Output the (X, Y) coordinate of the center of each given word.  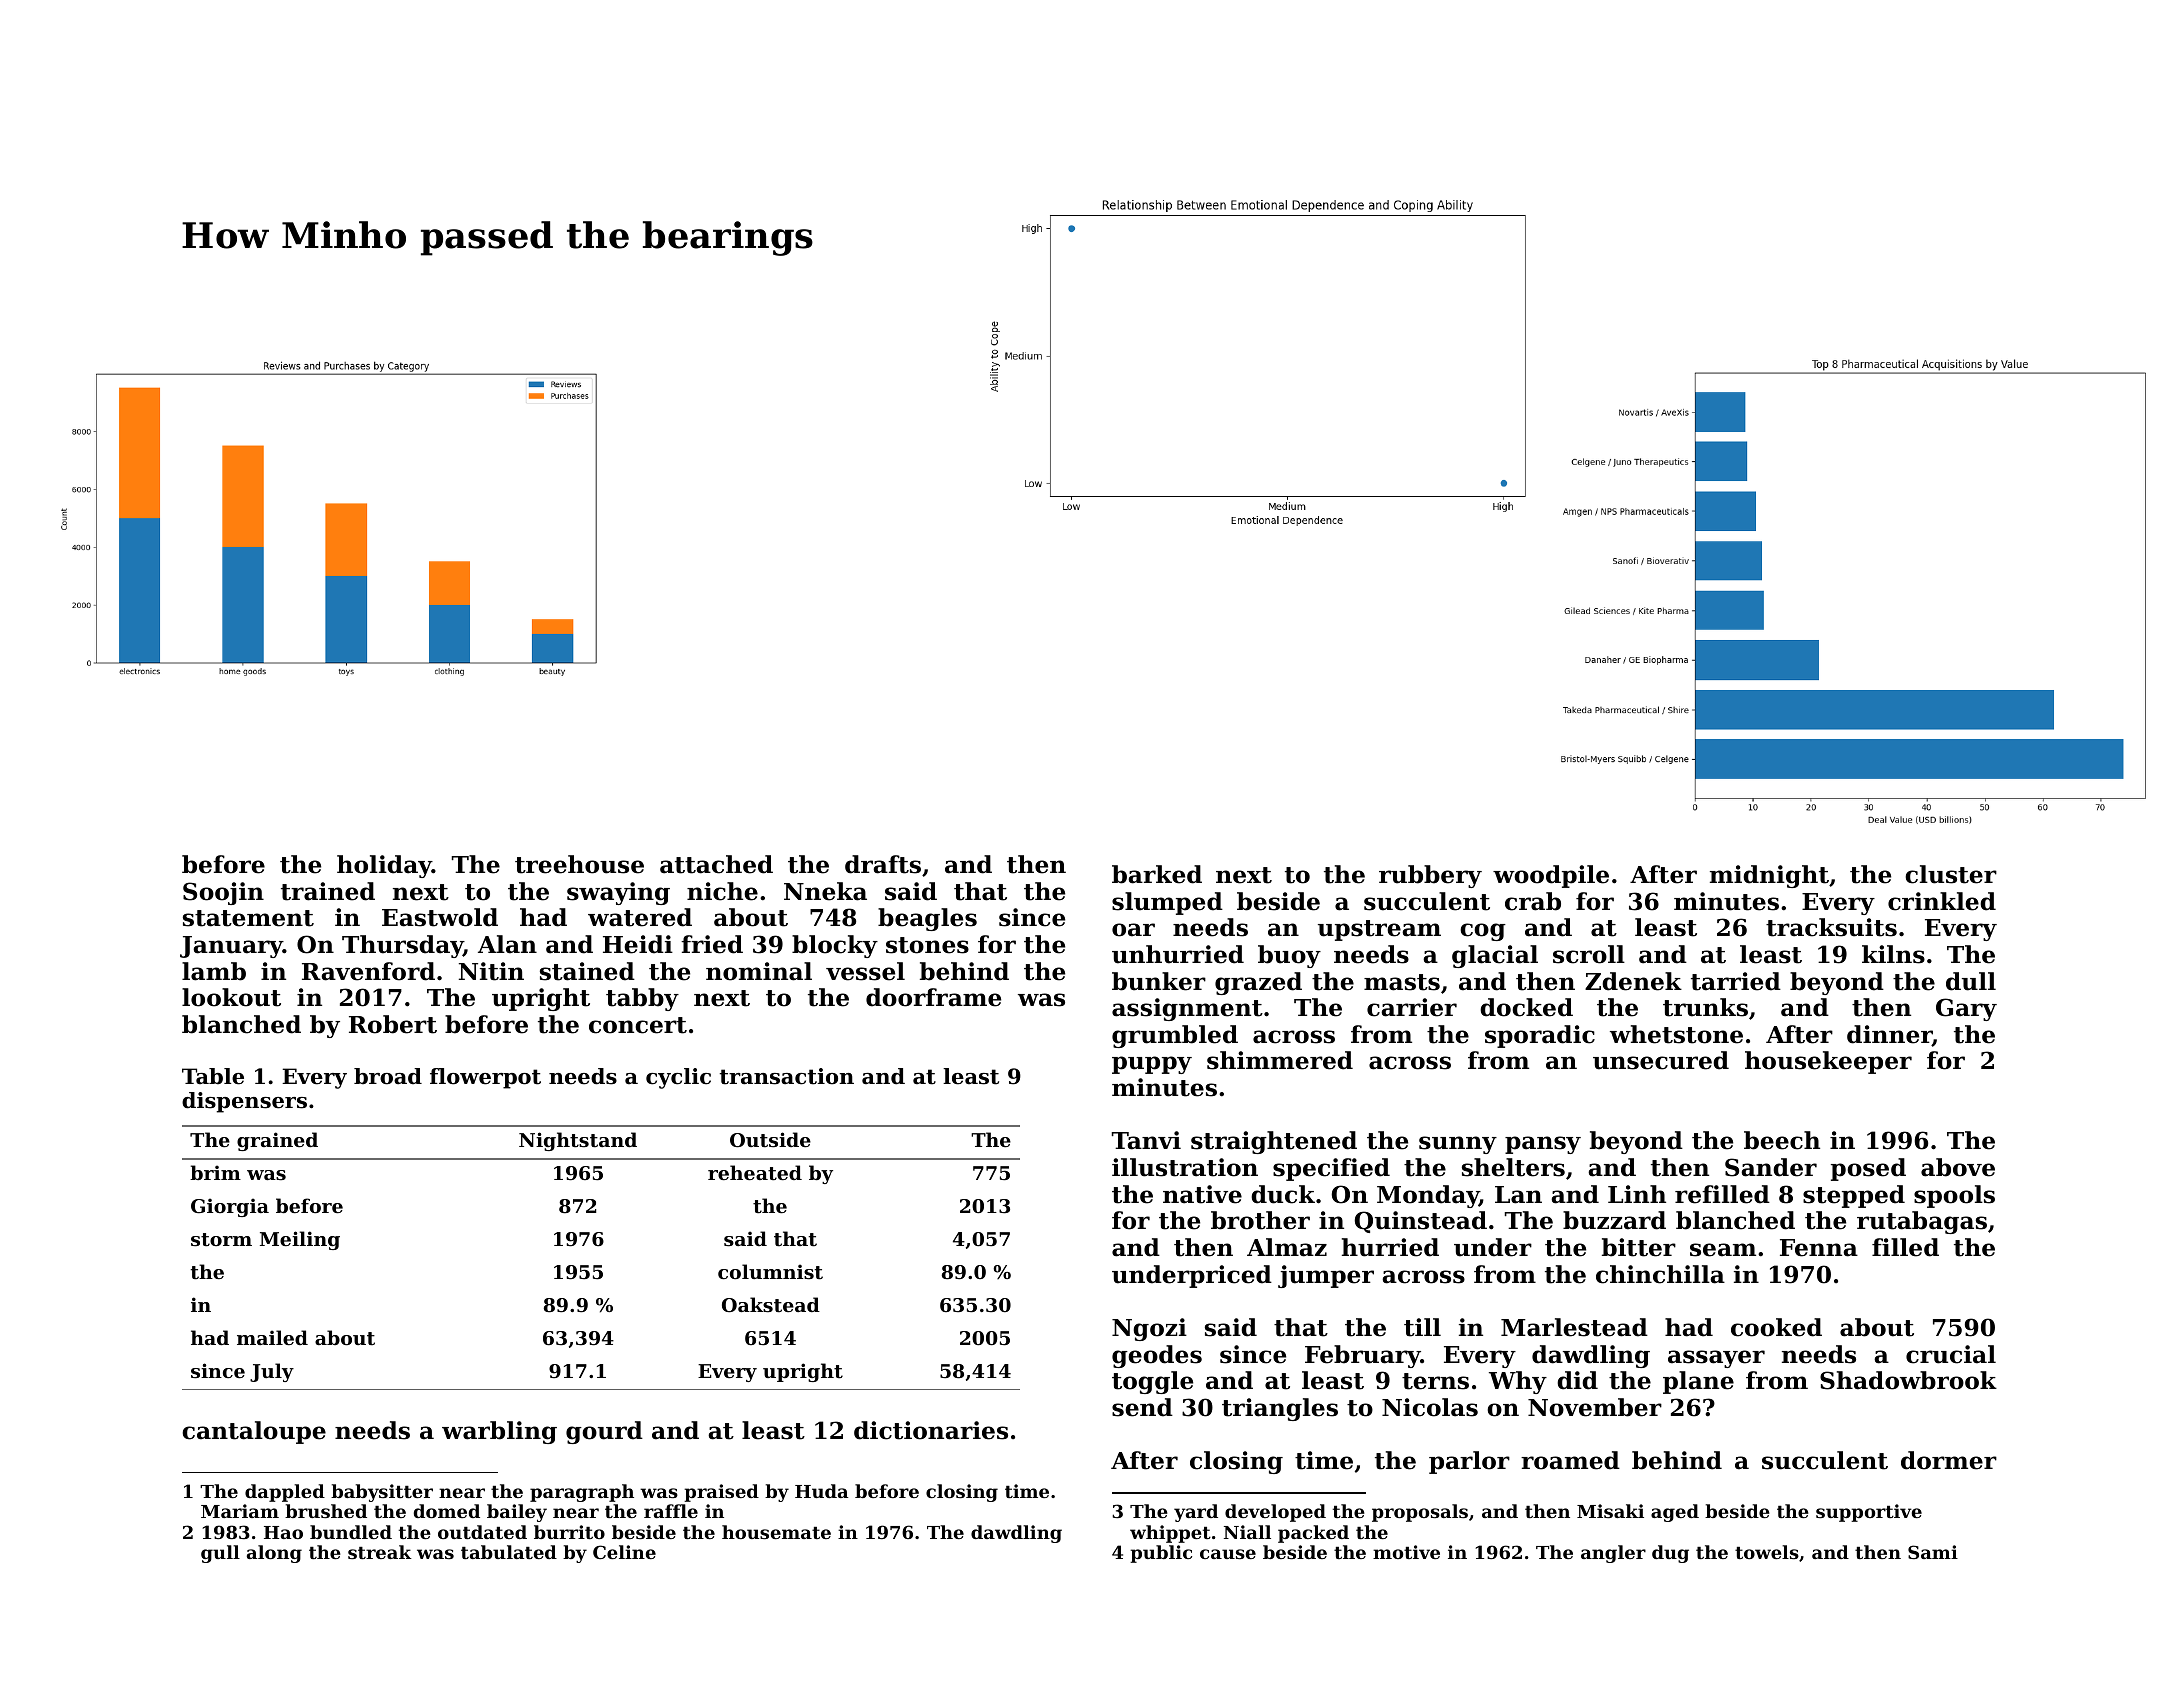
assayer (1716, 1359)
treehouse (579, 864)
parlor (1469, 1462)
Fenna (1819, 1248)
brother (1260, 1220)
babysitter (382, 1493)
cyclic (678, 1078)
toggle (1152, 1382)
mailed (272, 1337)
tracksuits (1831, 927)
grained (277, 1141)
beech (1782, 1140)
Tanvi (1146, 1140)
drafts (883, 864)
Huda (821, 1491)
